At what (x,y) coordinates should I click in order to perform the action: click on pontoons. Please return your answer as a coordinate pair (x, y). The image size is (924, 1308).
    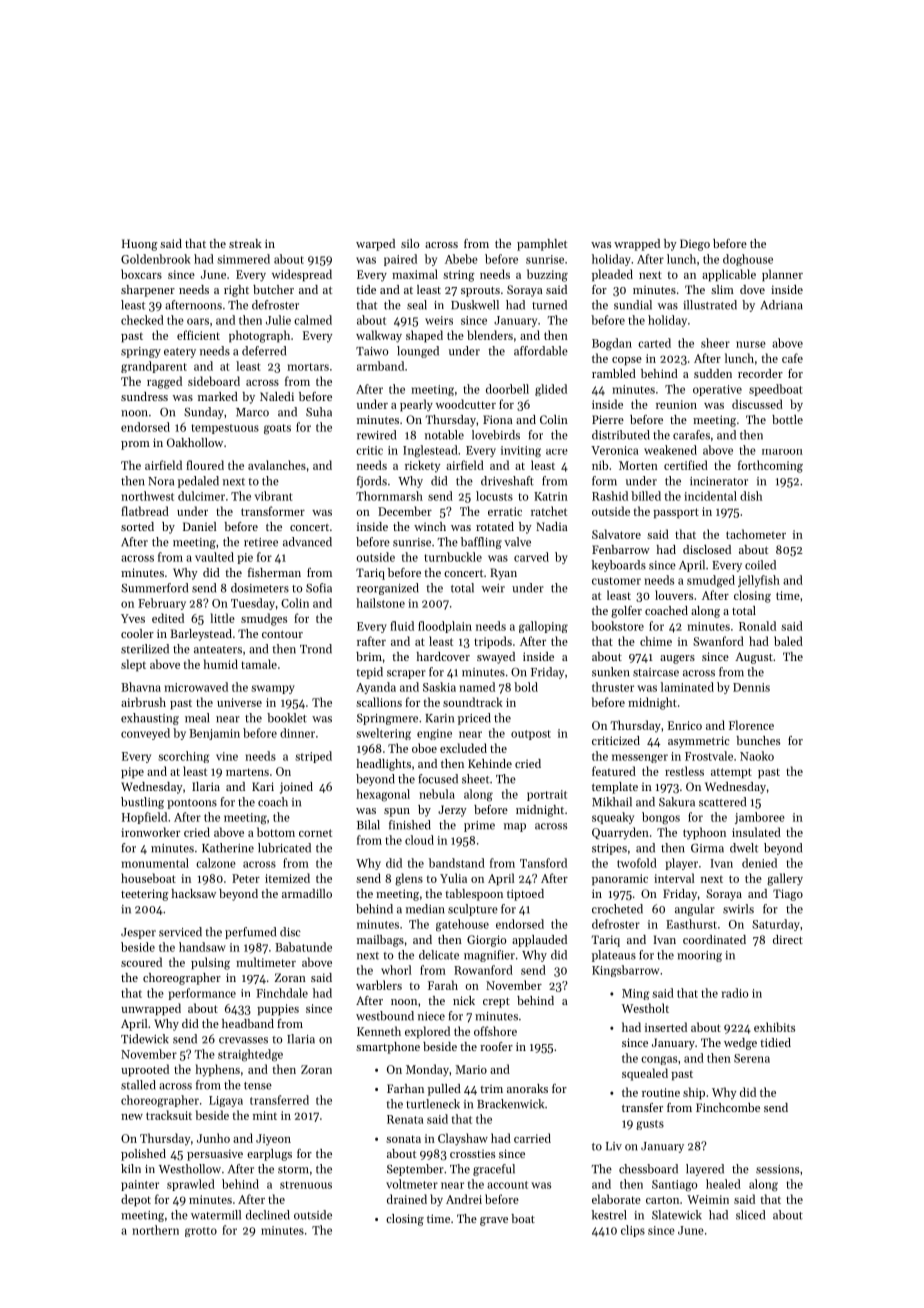
    Looking at the image, I should click on (192, 804).
